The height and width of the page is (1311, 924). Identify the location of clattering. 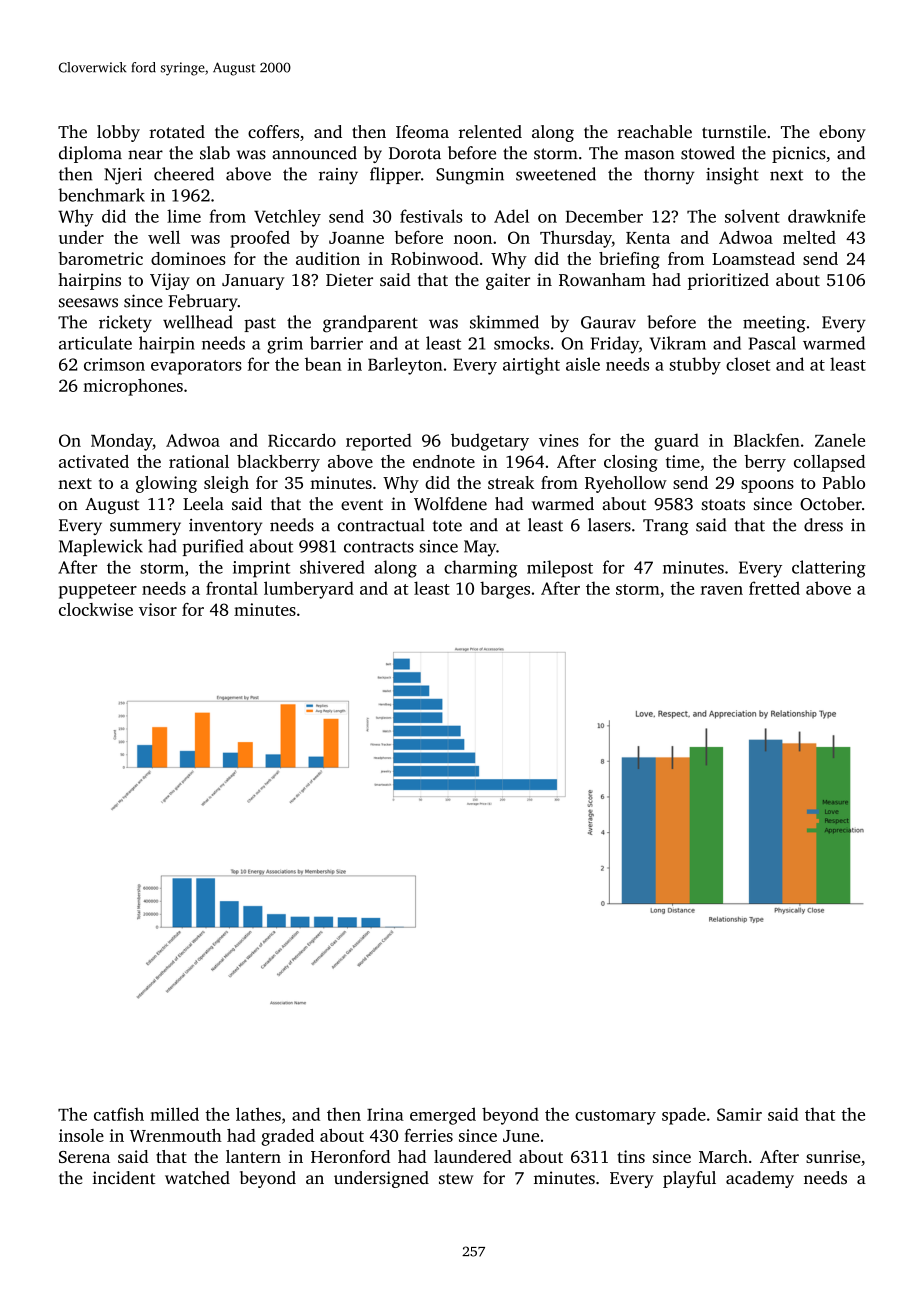
(829, 569).
